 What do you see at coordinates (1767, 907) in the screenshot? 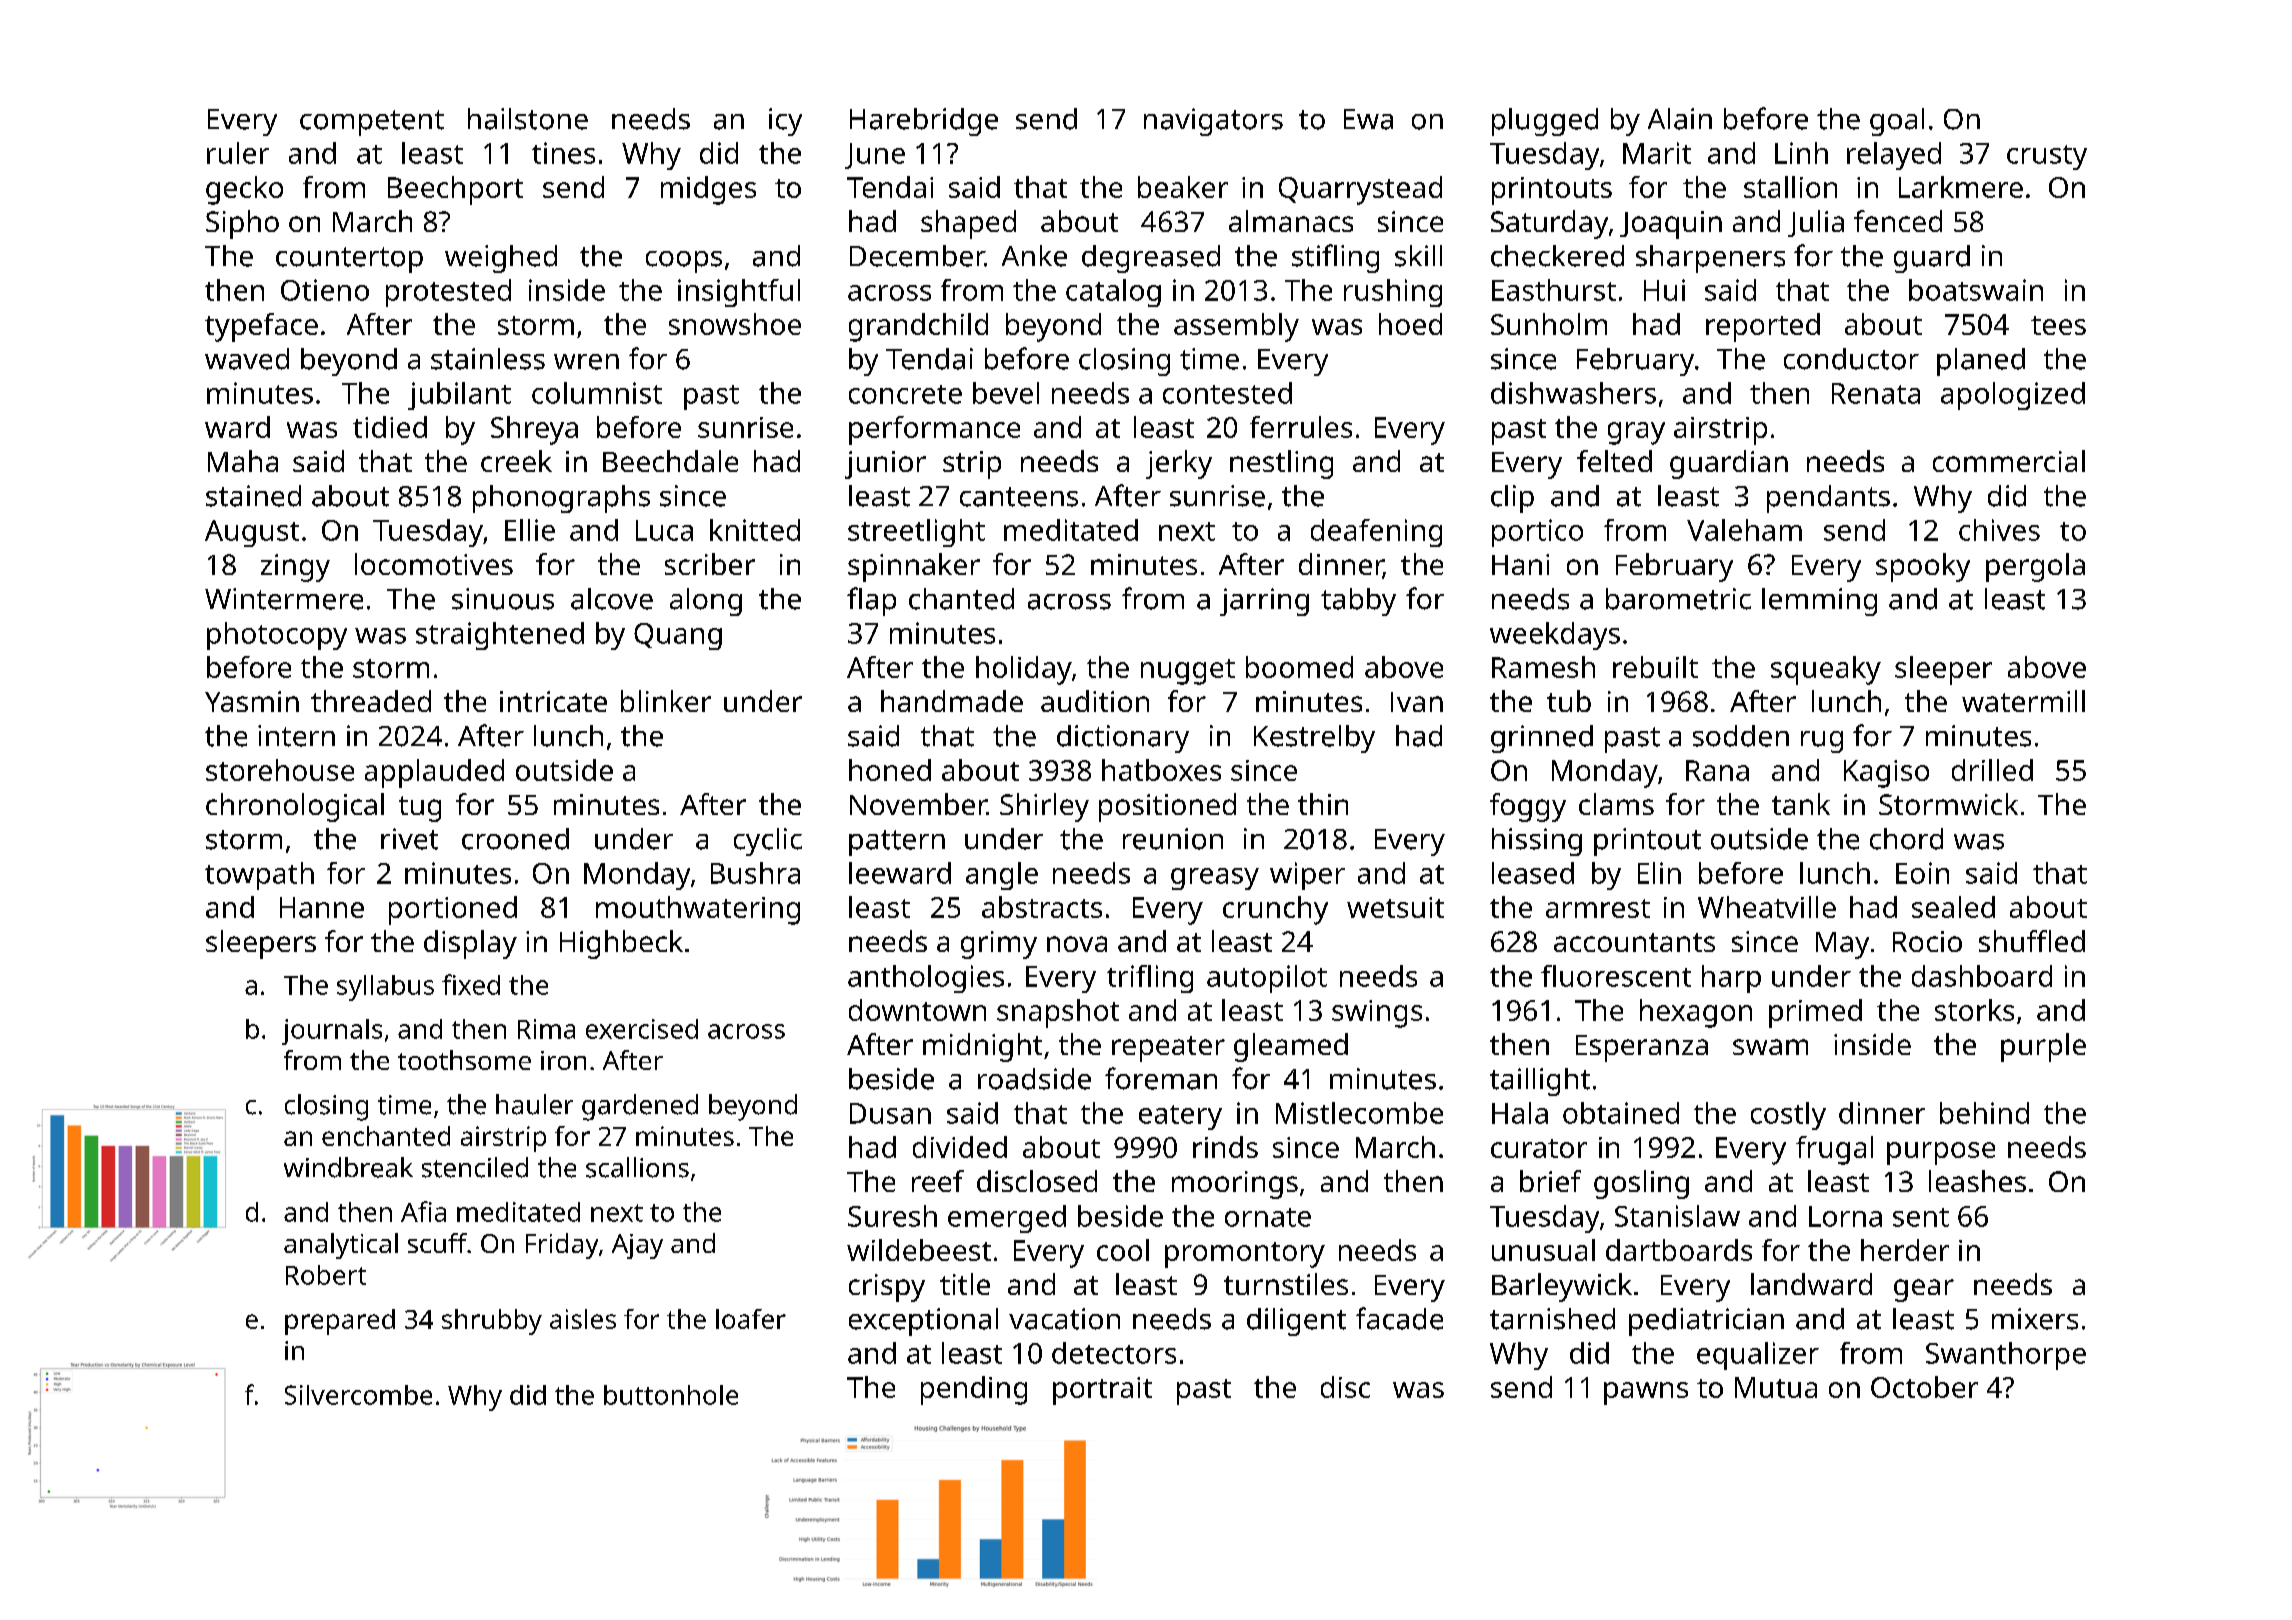
I see `Wheatville` at bounding box center [1767, 907].
